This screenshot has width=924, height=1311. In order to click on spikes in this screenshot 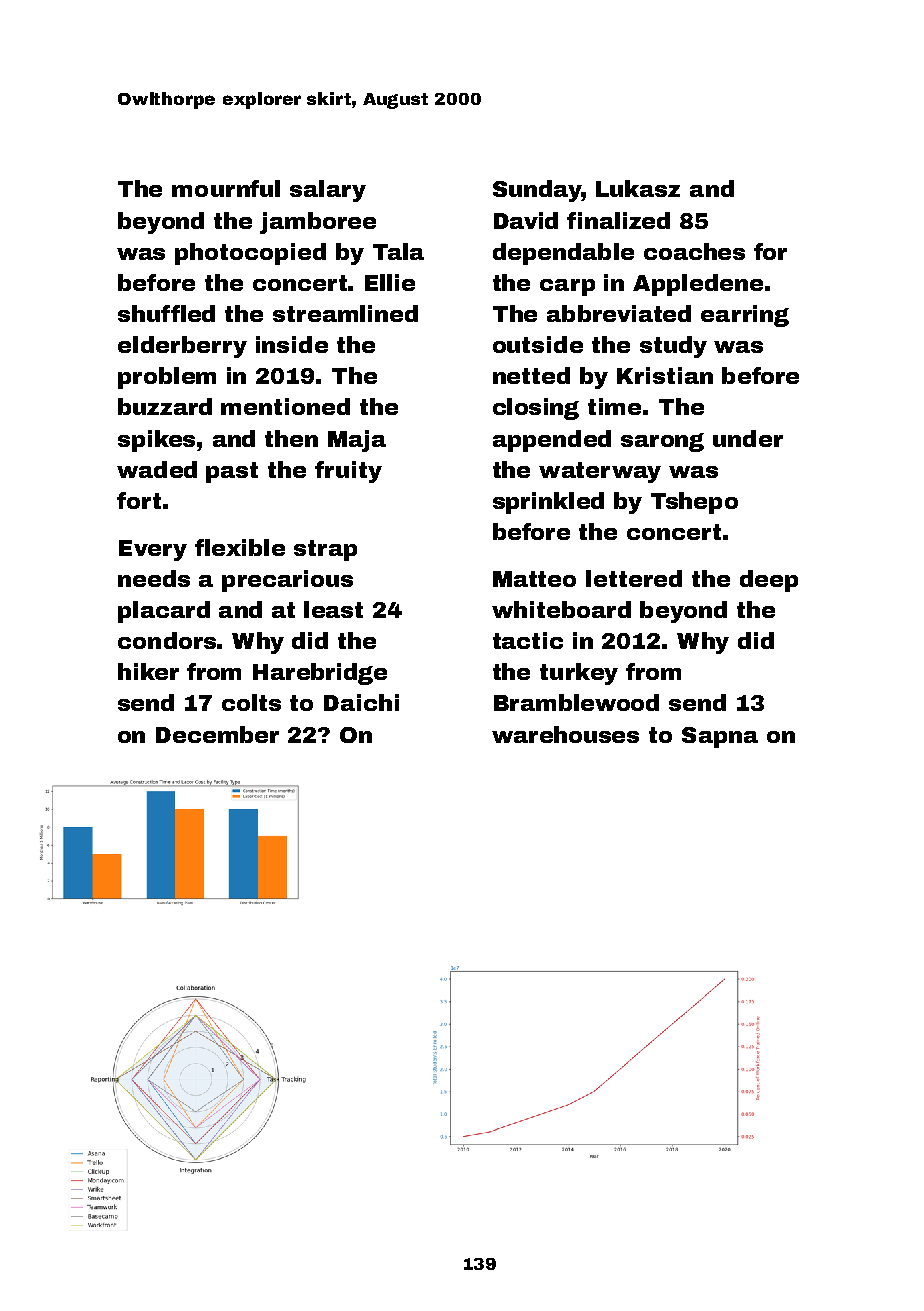, I will do `click(156, 441)`.
